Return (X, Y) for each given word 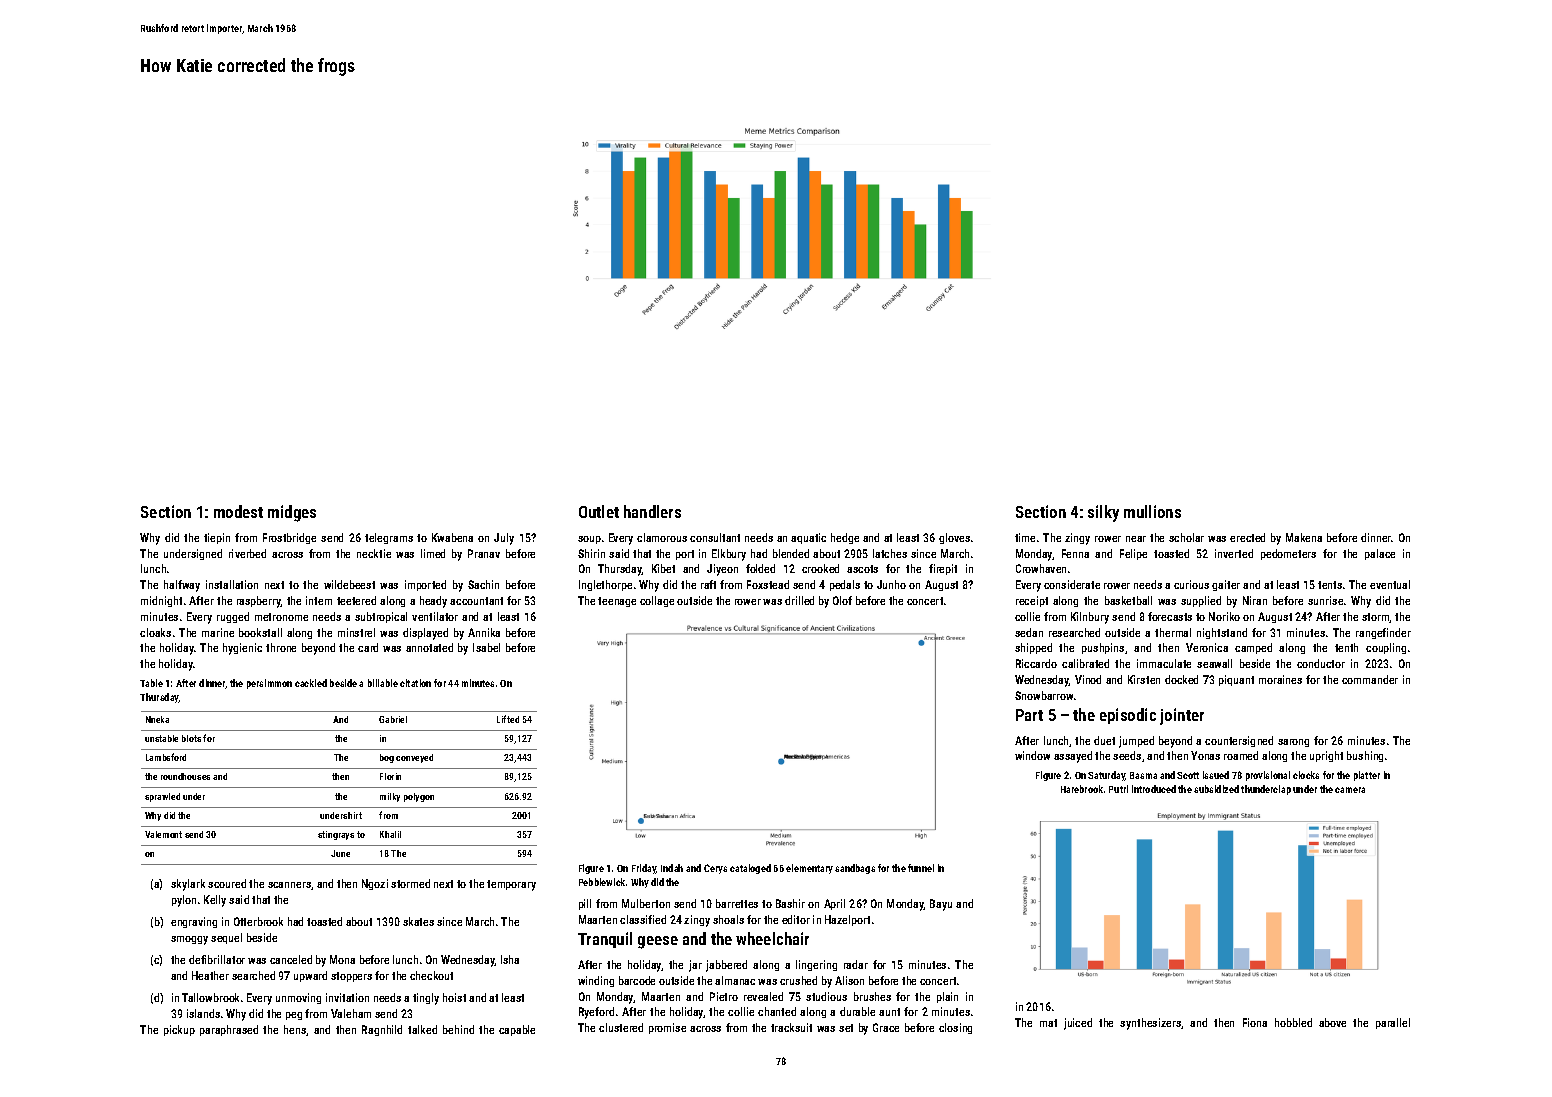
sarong (1293, 743)
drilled (799, 600)
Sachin (483, 584)
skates (418, 921)
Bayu (941, 905)
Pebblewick (602, 882)
